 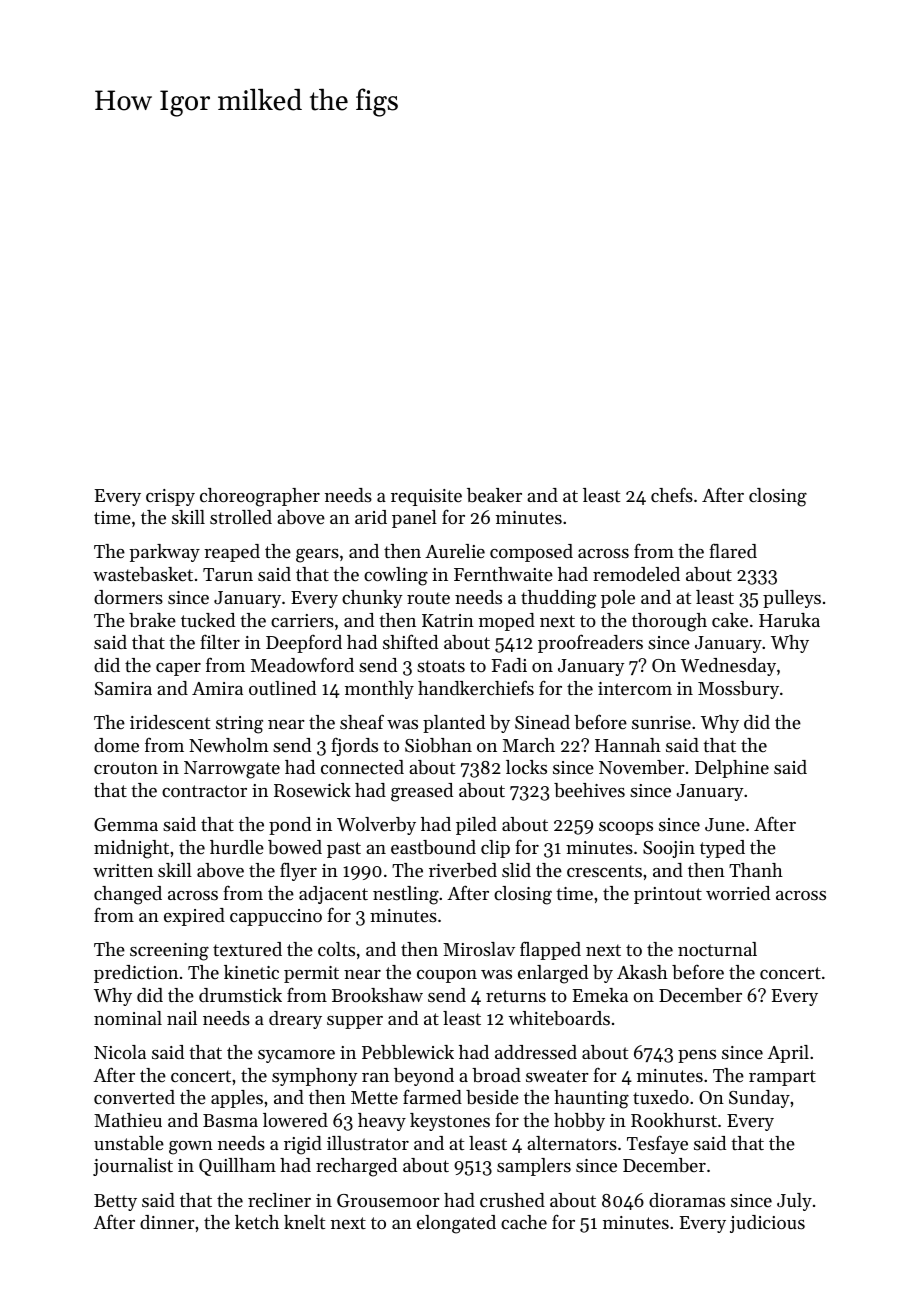 What do you see at coordinates (129, 1143) in the image?
I see `unstable` at bounding box center [129, 1143].
